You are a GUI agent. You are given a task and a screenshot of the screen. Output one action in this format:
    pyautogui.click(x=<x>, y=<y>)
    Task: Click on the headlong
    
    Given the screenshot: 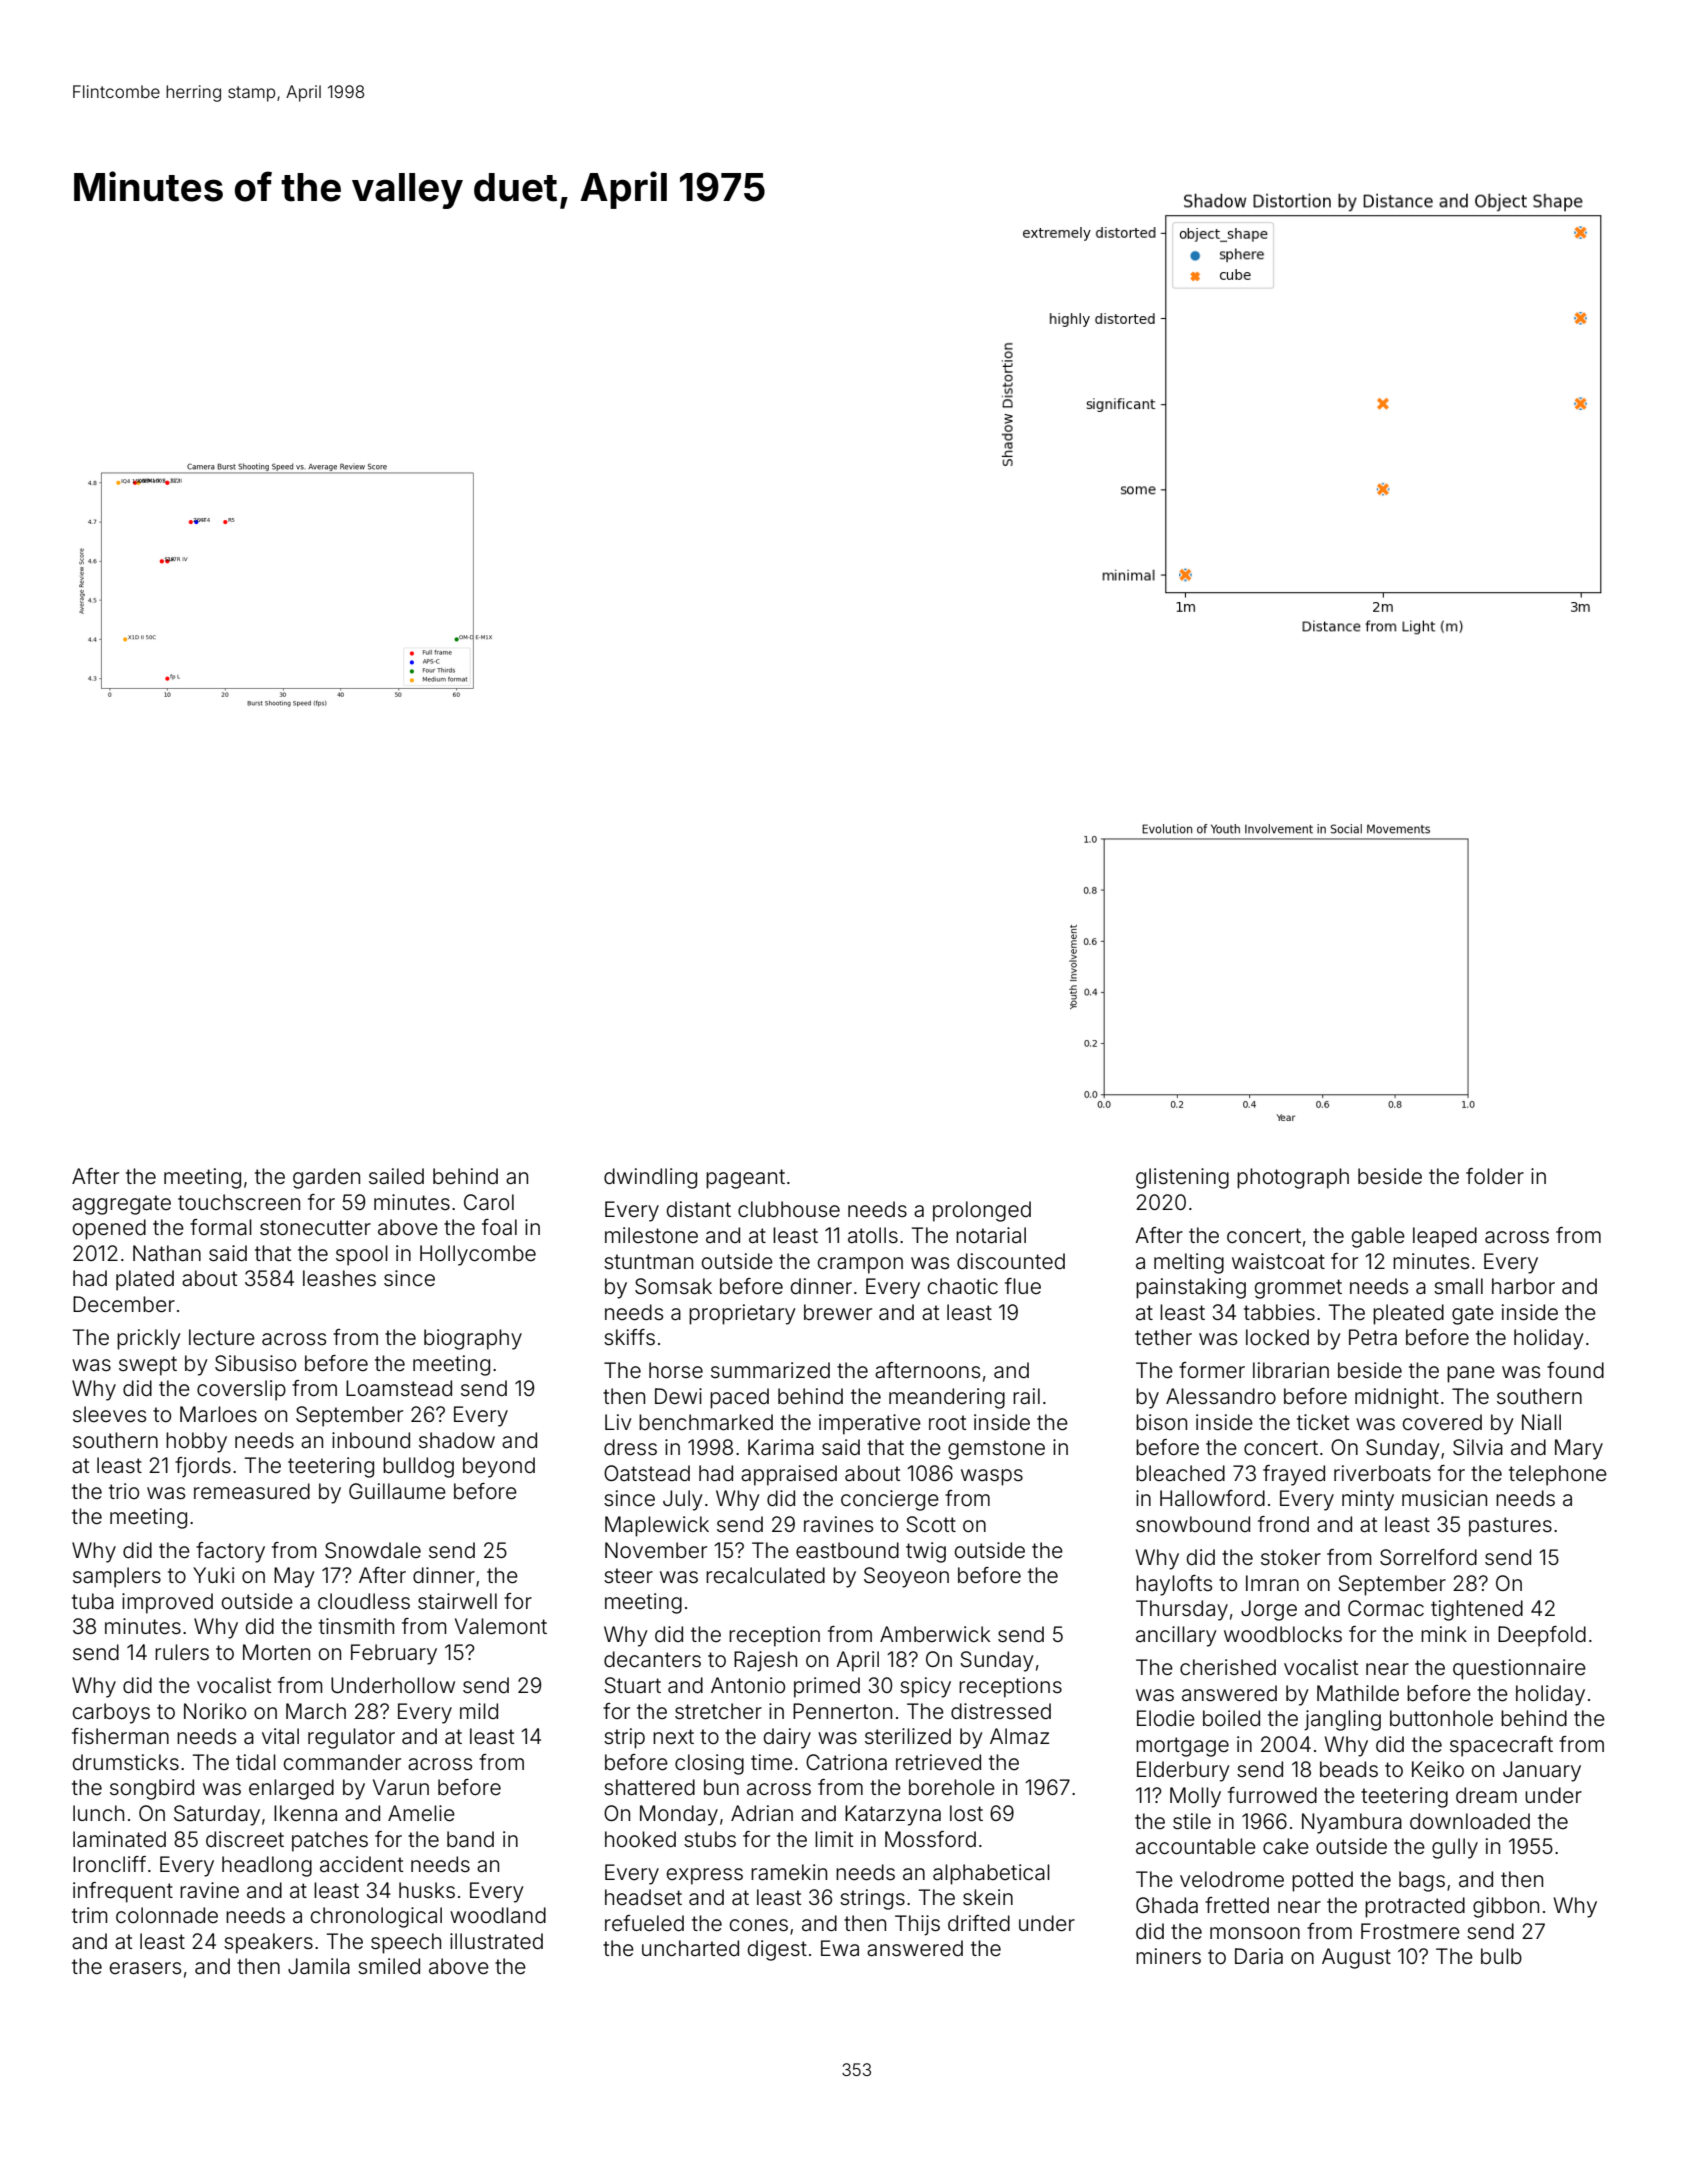 What is the action you would take?
    pyautogui.click(x=267, y=1866)
